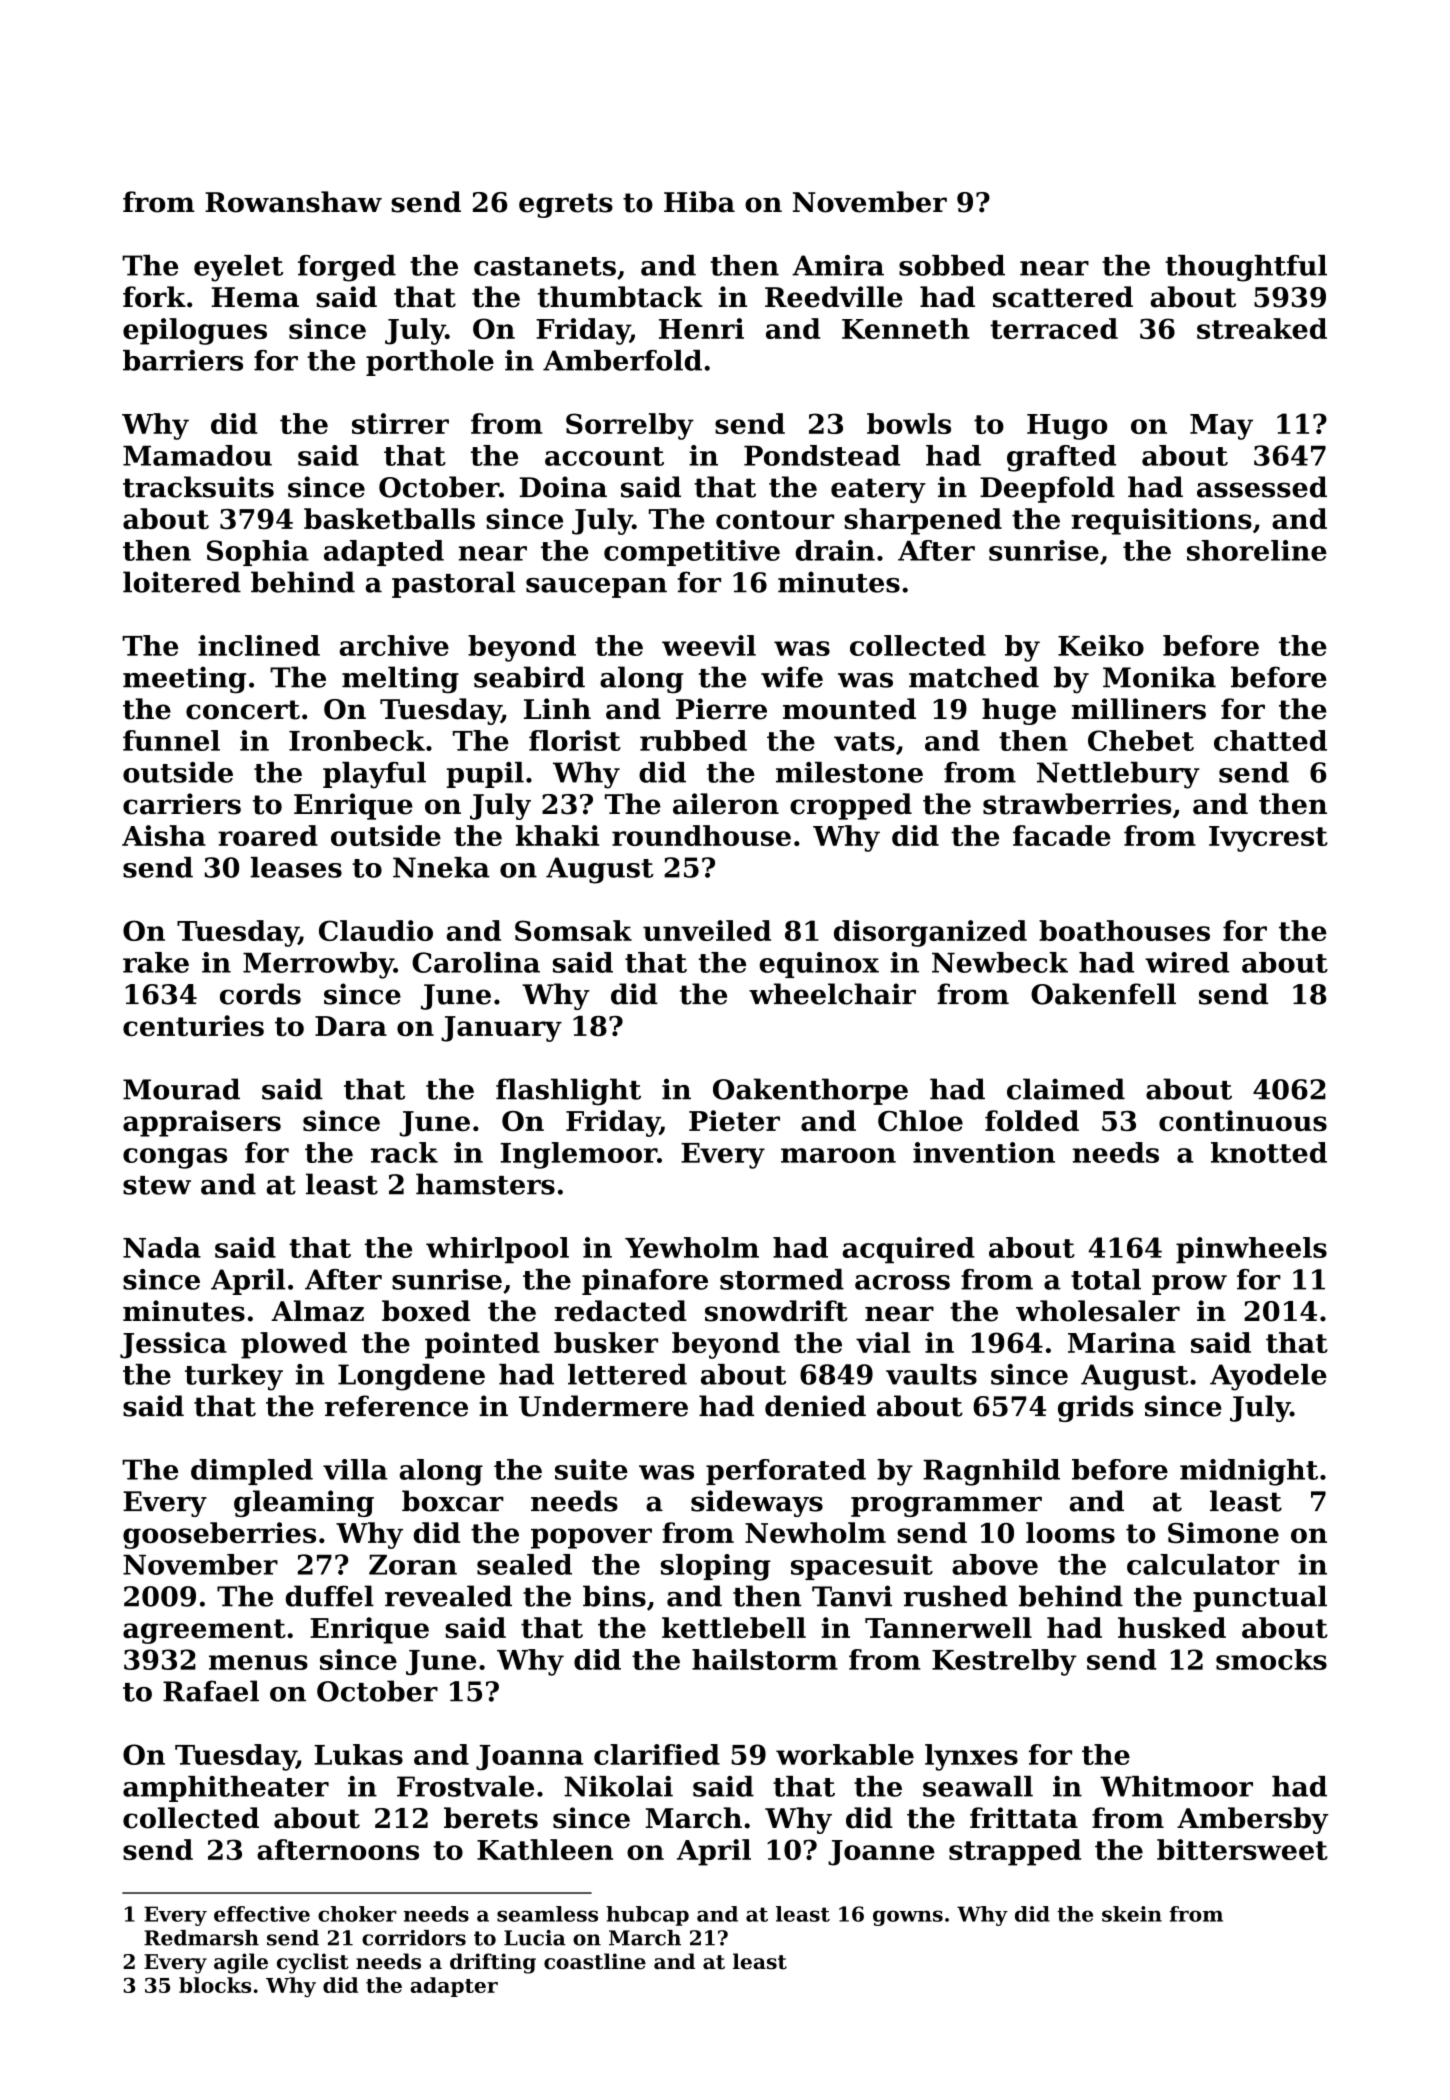  What do you see at coordinates (757, 1503) in the screenshot?
I see `sideways` at bounding box center [757, 1503].
